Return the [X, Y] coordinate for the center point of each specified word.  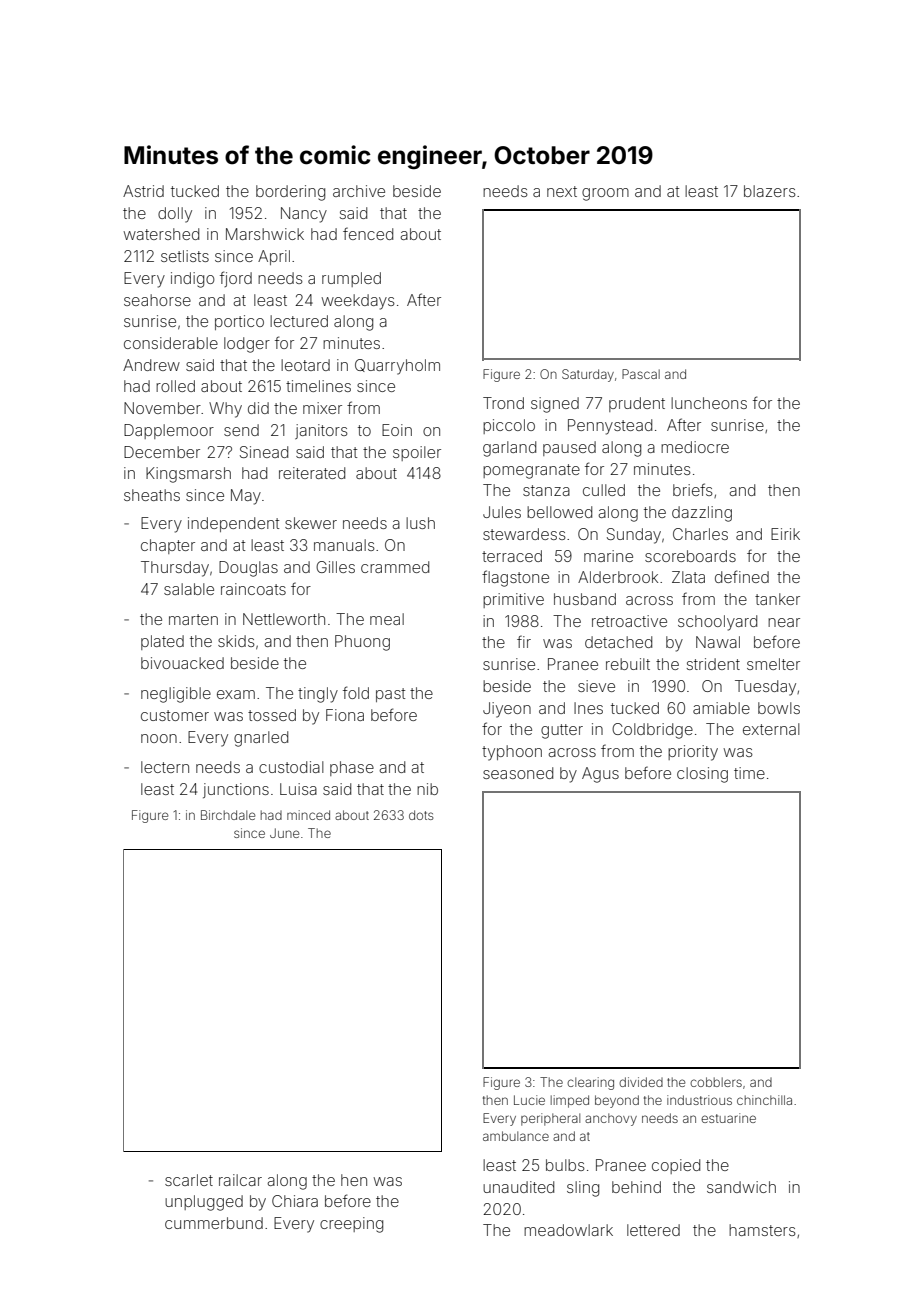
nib [427, 789]
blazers [770, 191]
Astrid [143, 191]
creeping [351, 1225]
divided [641, 1082]
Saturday [588, 375]
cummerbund [214, 1223]
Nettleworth [284, 619]
